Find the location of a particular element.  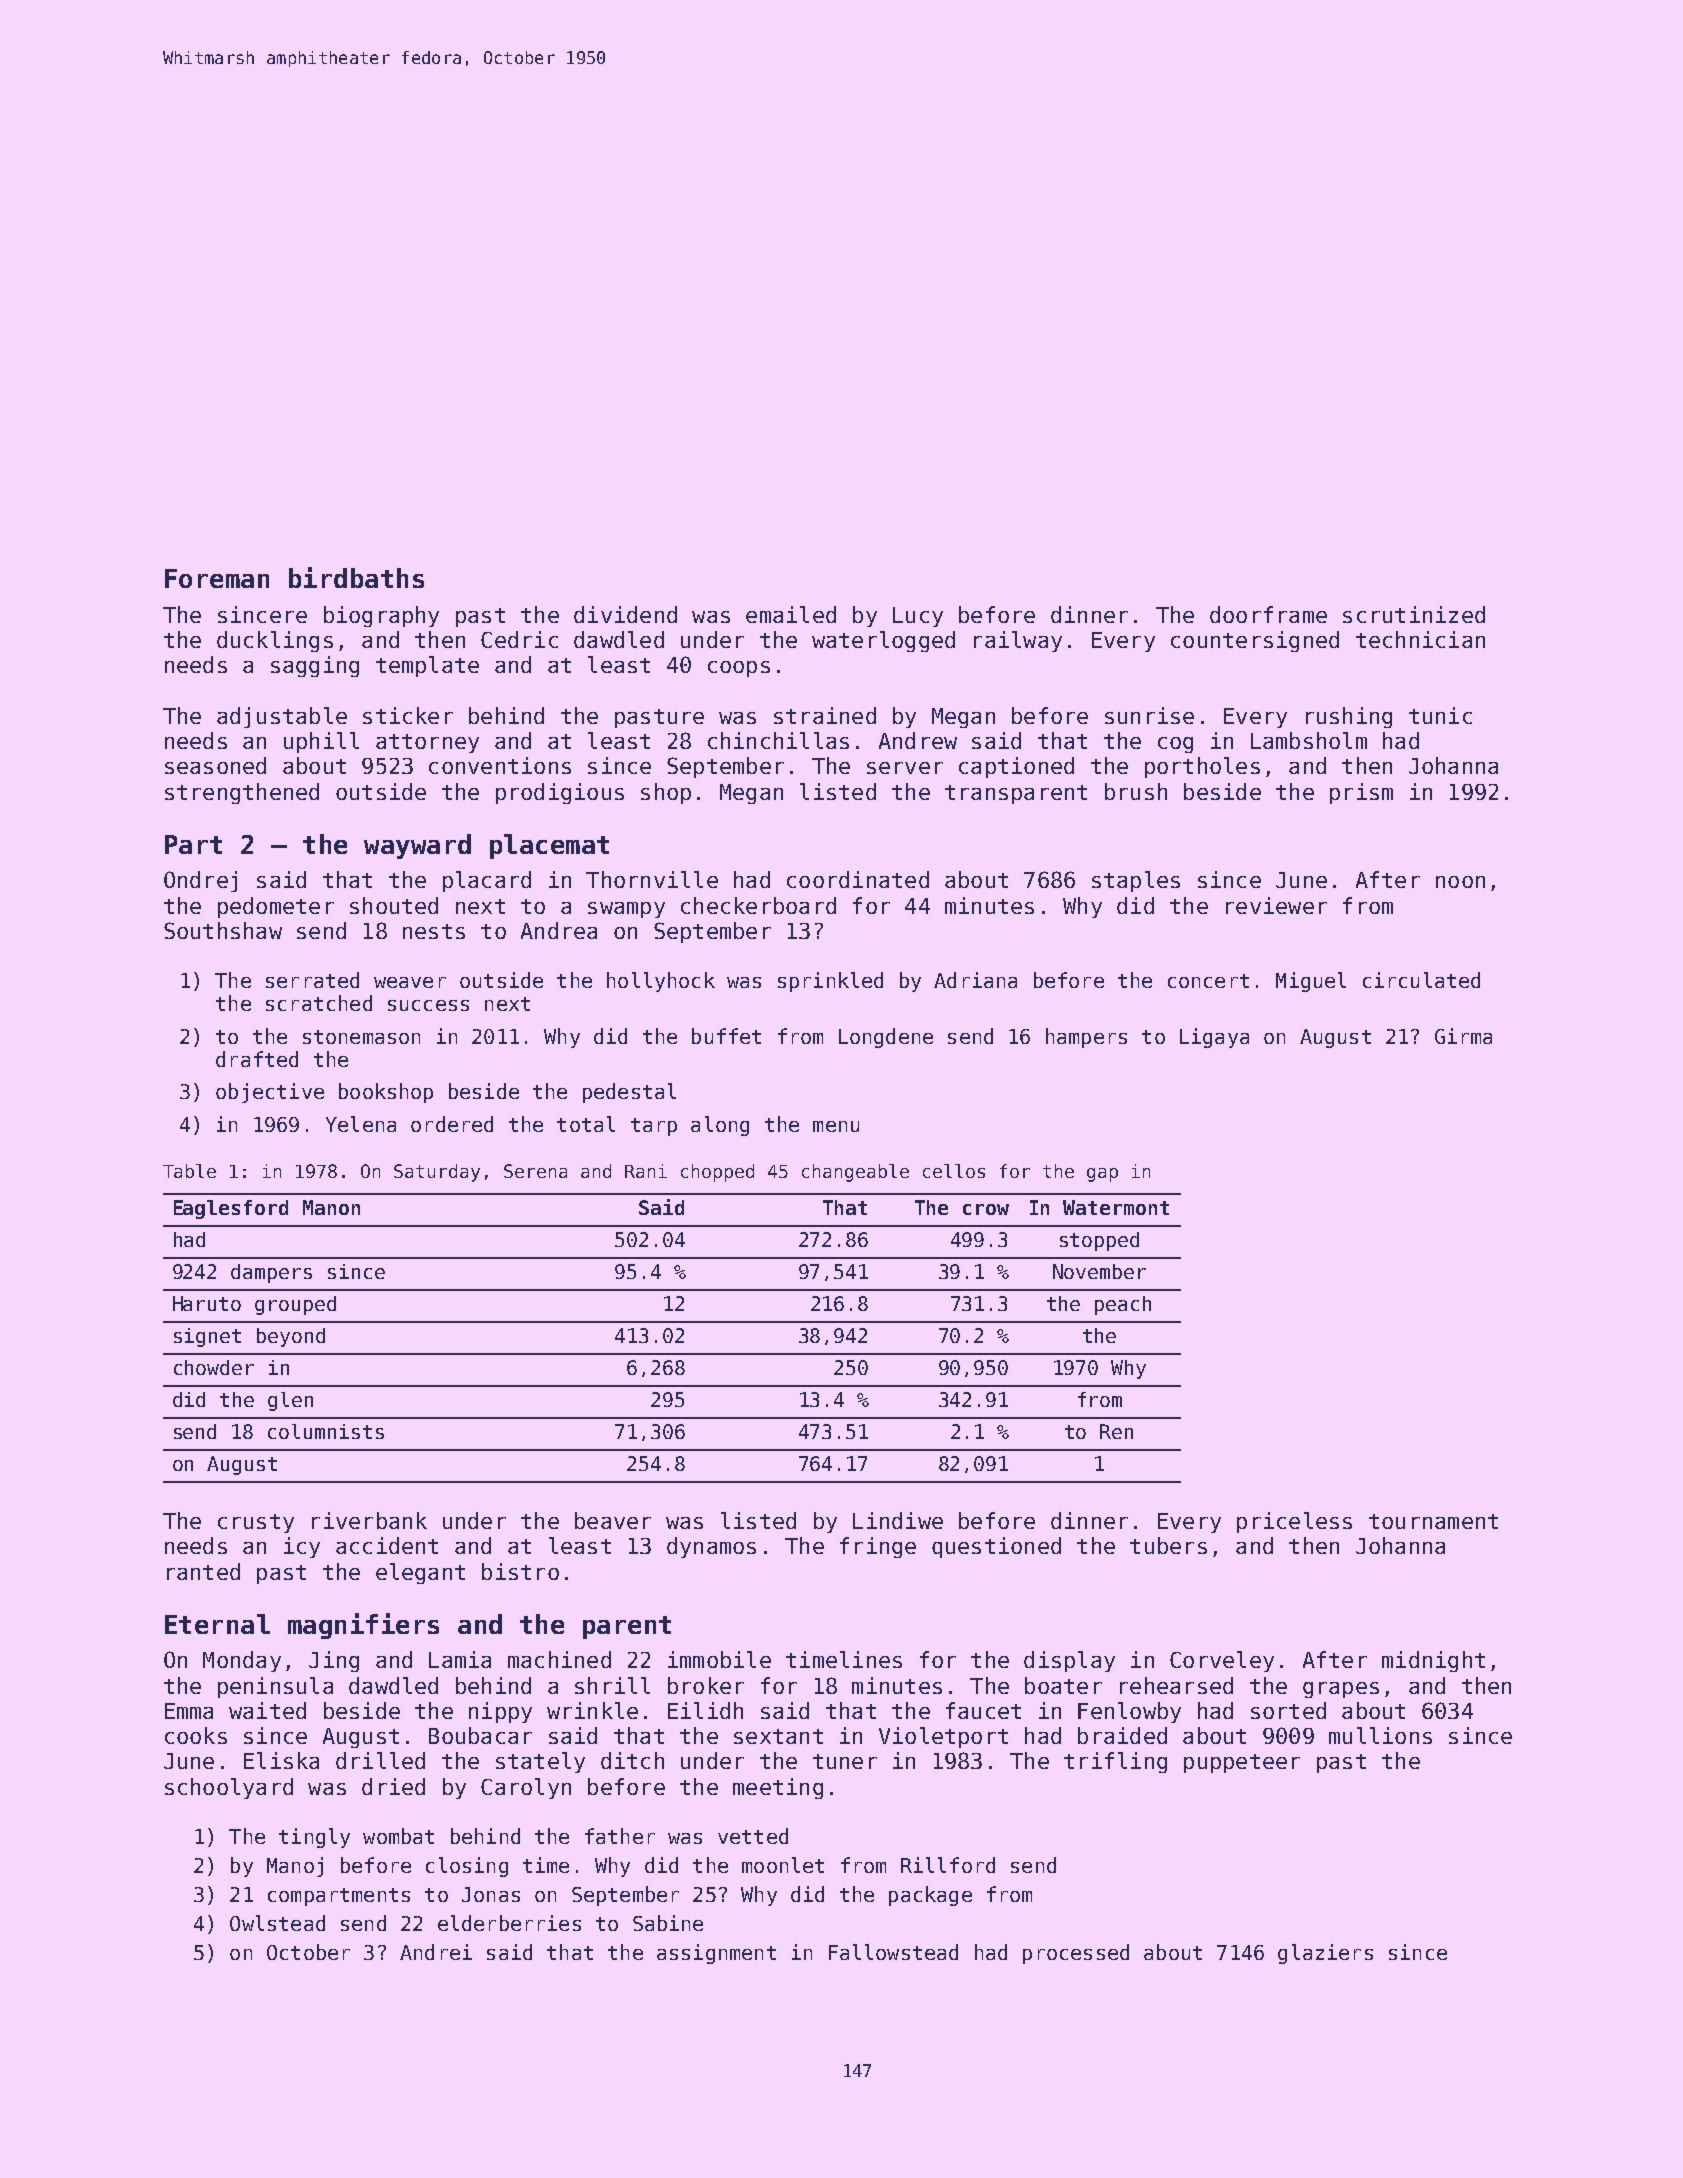

ordered is located at coordinates (452, 1124).
